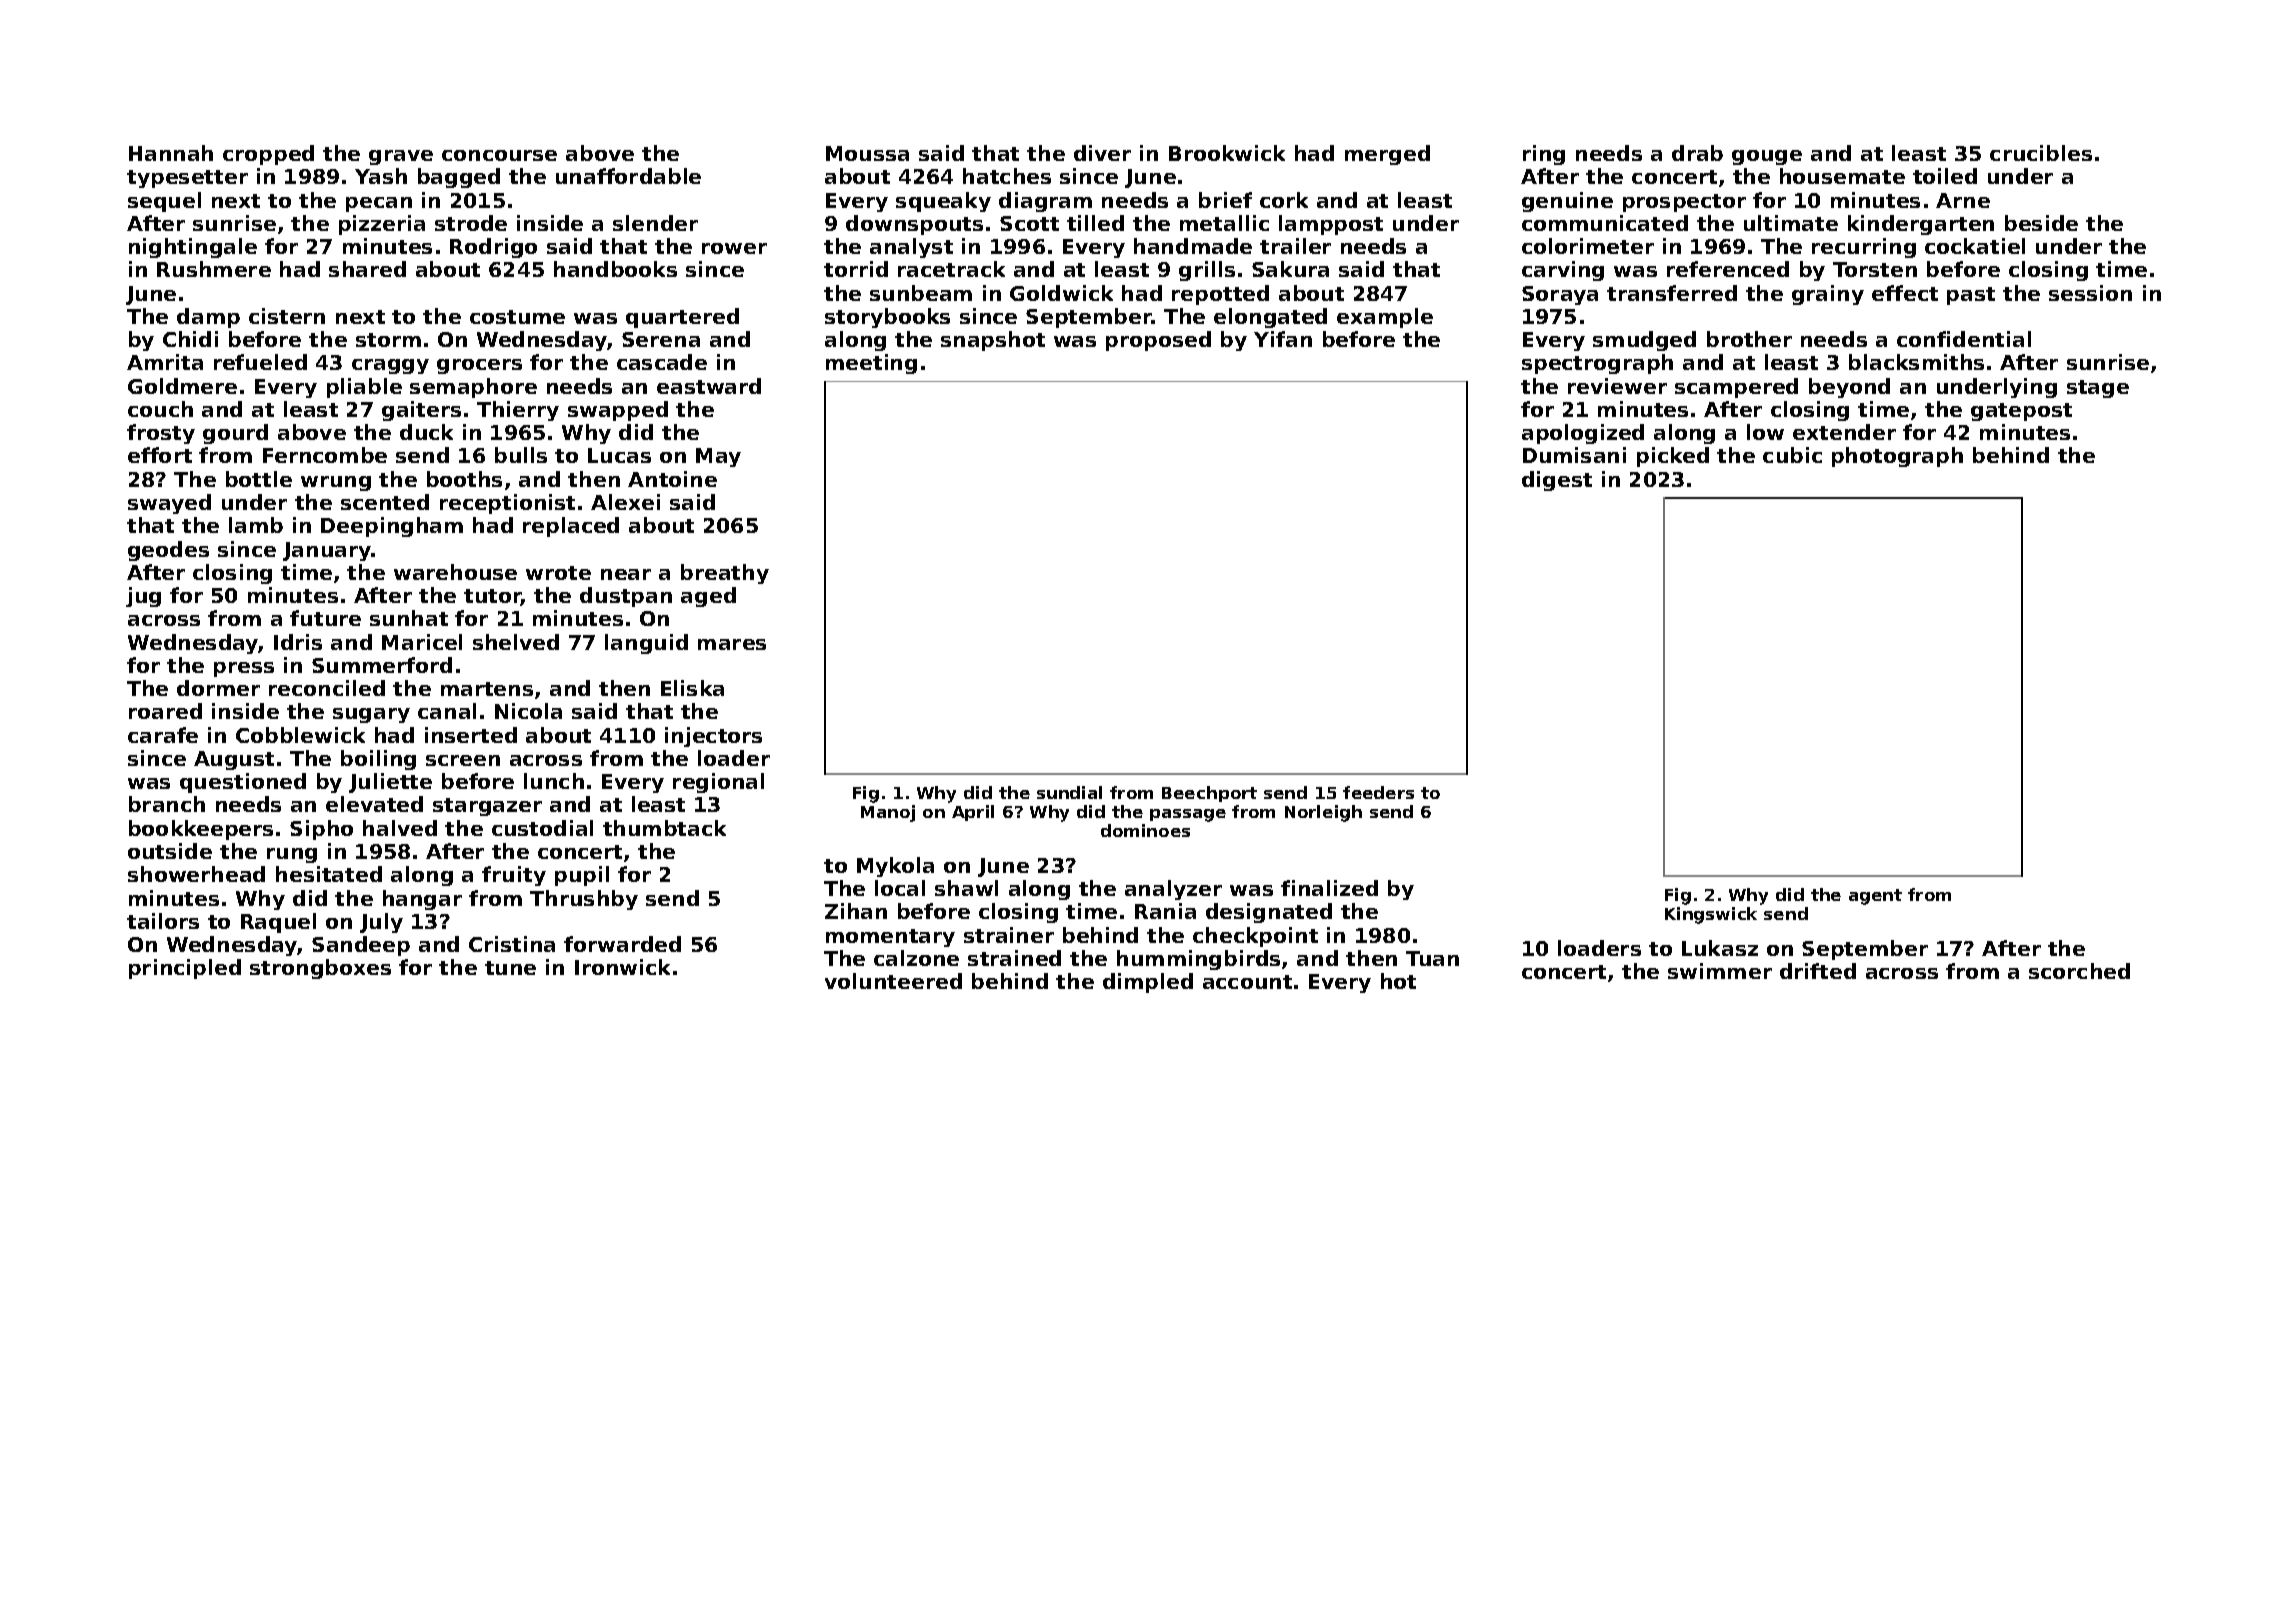 The image size is (2292, 1620). What do you see at coordinates (1916, 362) in the image?
I see `blacksmiths` at bounding box center [1916, 362].
